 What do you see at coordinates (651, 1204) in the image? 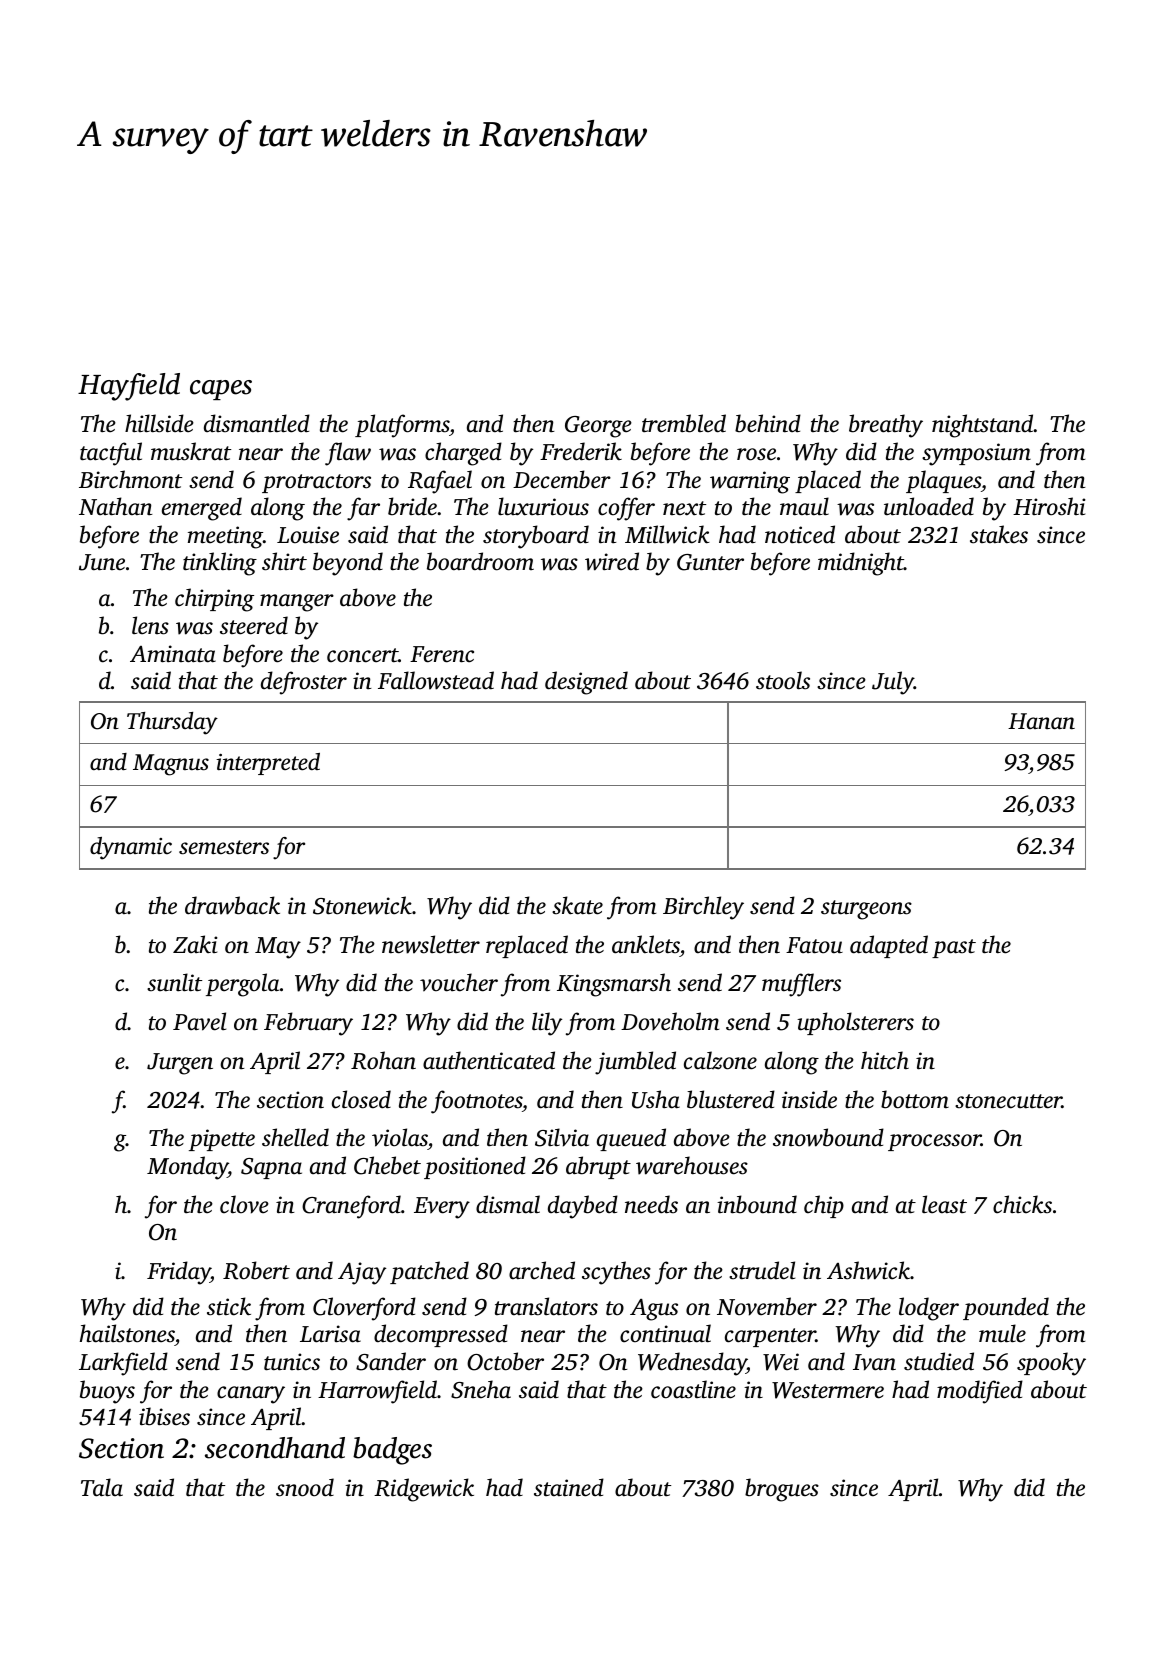
I see `needs` at bounding box center [651, 1204].
